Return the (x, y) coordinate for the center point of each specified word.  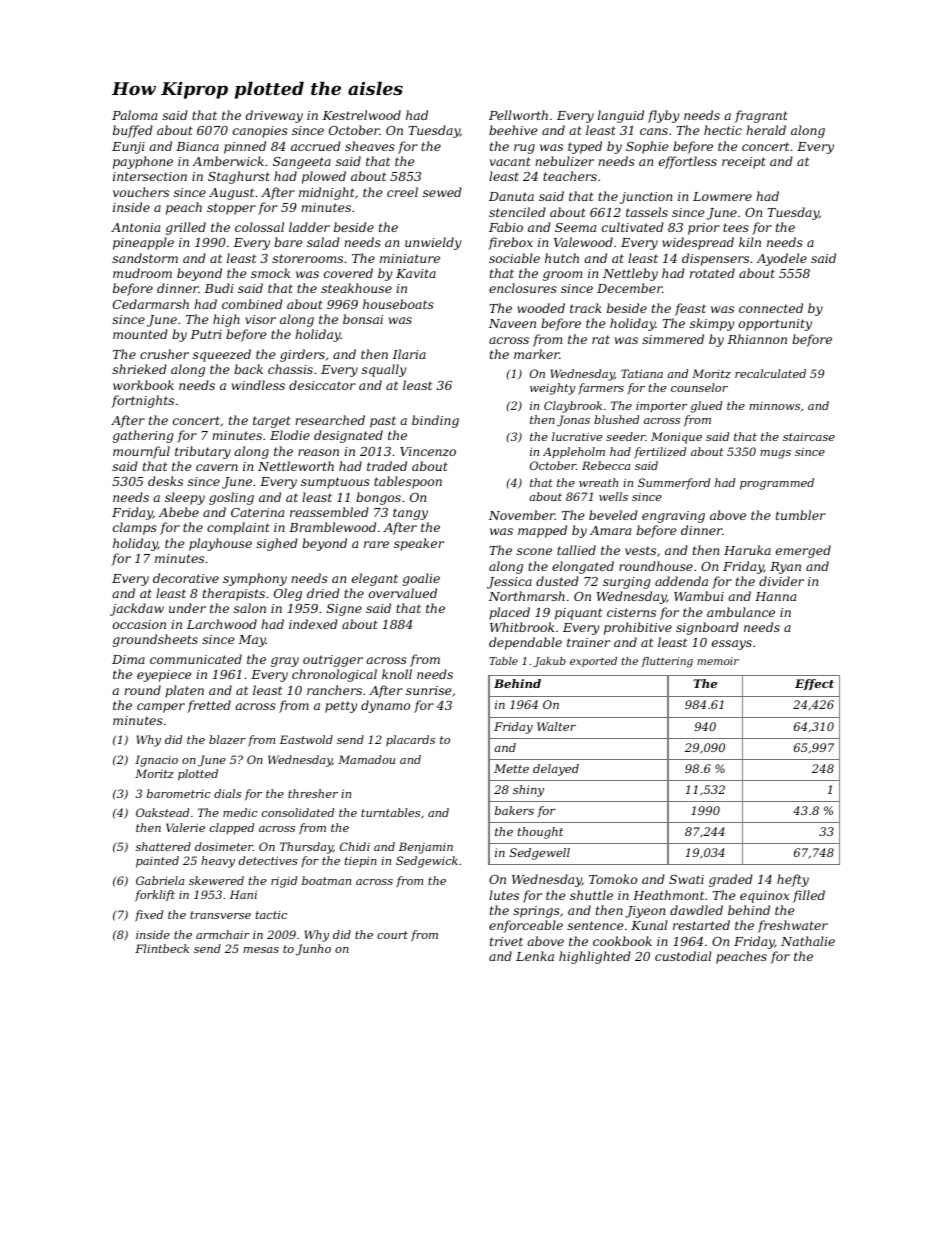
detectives (268, 860)
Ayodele (781, 259)
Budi (219, 288)
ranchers (334, 690)
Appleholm (574, 453)
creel (402, 192)
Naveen (512, 323)
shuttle (591, 895)
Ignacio (156, 761)
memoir (718, 661)
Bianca (197, 146)
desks (165, 481)
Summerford (674, 484)
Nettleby (630, 274)
